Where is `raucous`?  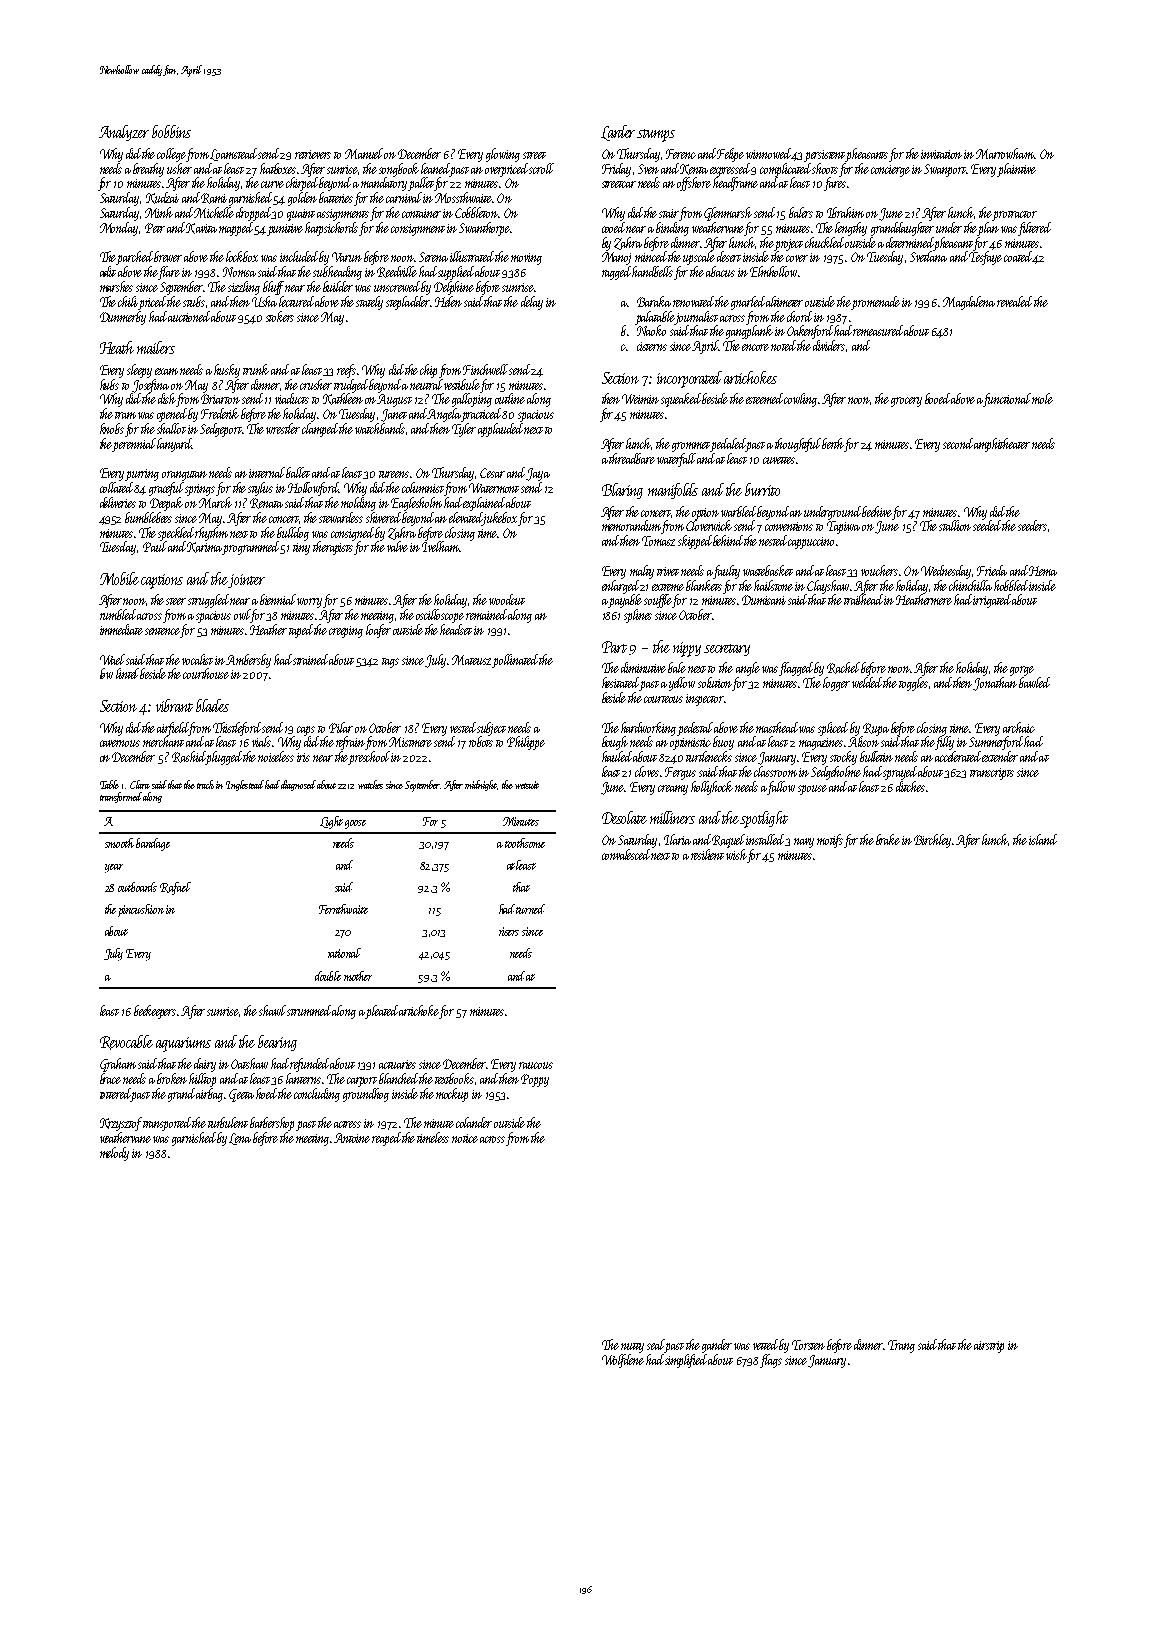
raucous is located at coordinates (536, 1065).
